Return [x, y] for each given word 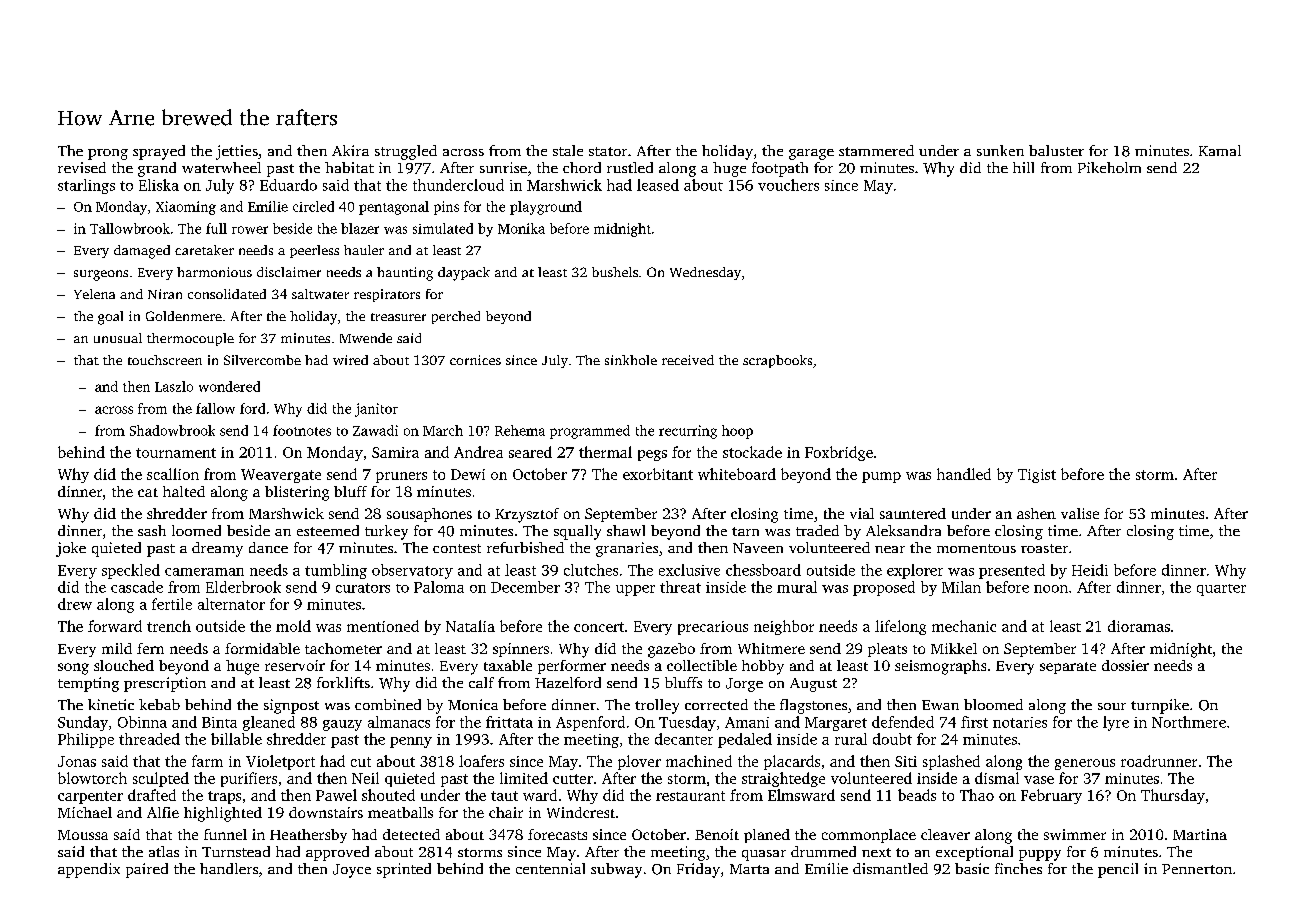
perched [456, 317]
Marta [749, 869]
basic [972, 868]
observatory [412, 571]
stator [608, 151]
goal [110, 318]
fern [150, 648]
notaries [1020, 722]
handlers [229, 868]
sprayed [159, 152]
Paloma [439, 587]
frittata [509, 722]
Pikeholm [1109, 167]
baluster [1056, 150]
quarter [1221, 590]
